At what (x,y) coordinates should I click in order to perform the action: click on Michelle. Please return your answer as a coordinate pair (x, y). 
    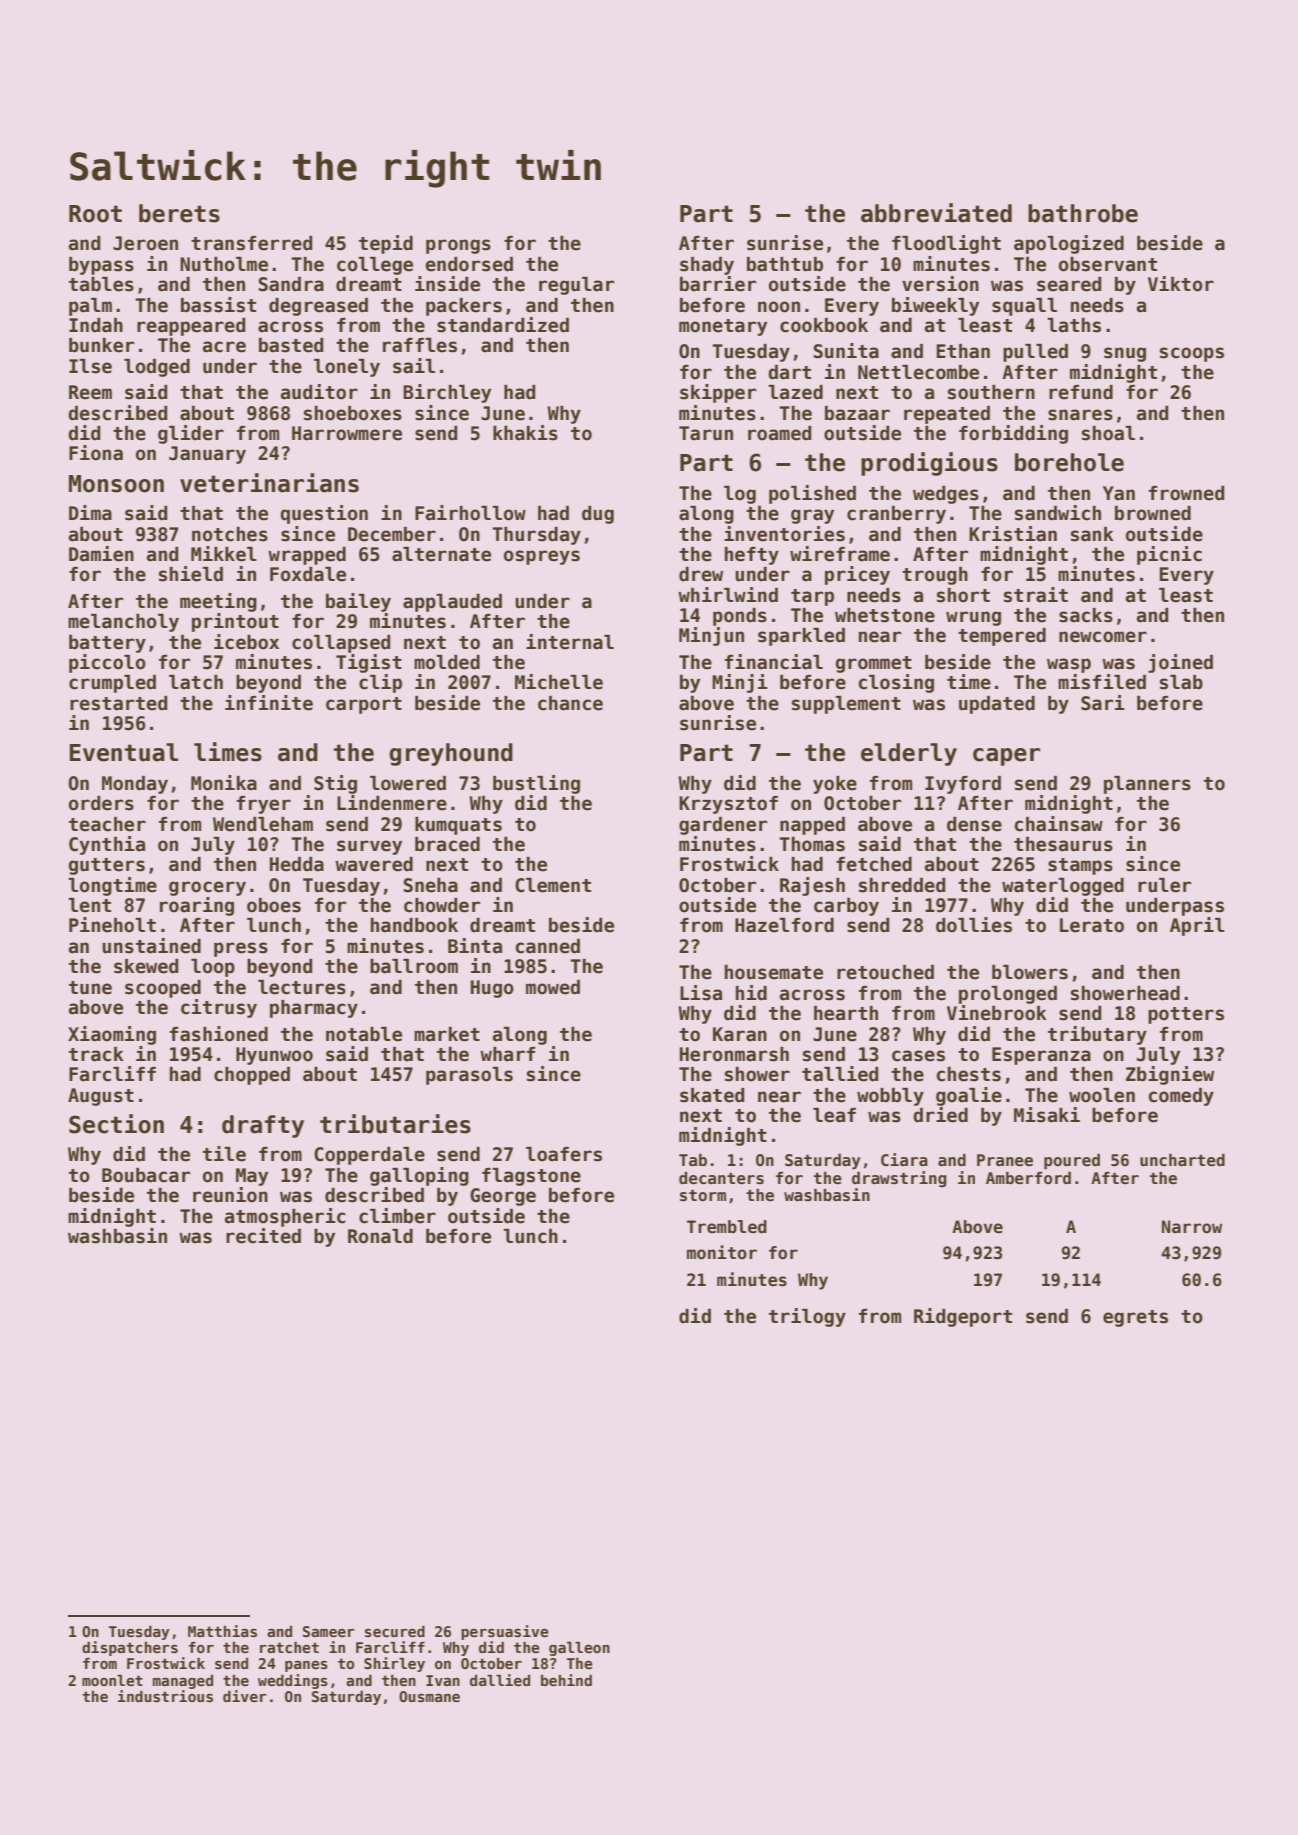
    Looking at the image, I should click on (559, 682).
